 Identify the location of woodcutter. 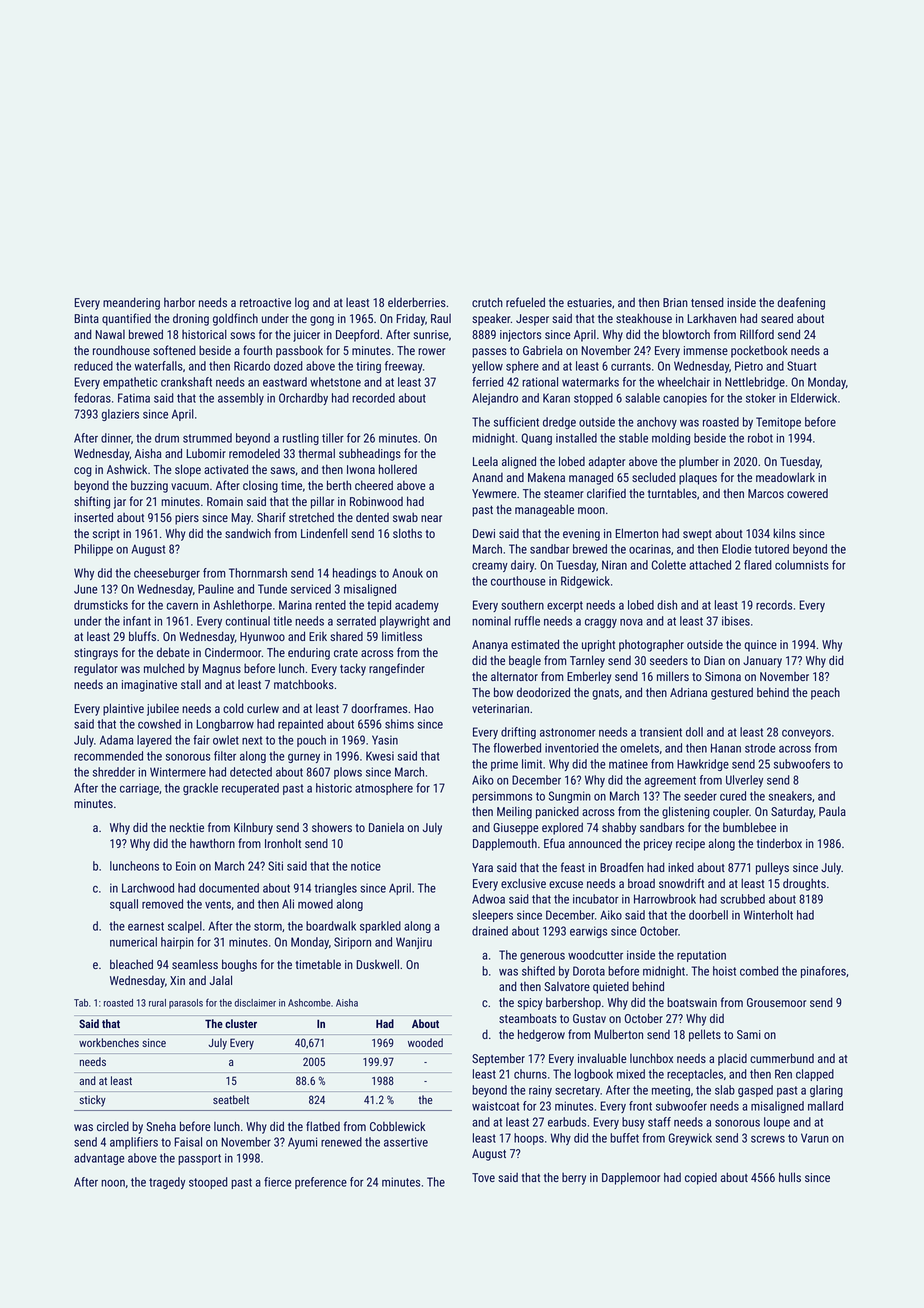
(595, 955).
